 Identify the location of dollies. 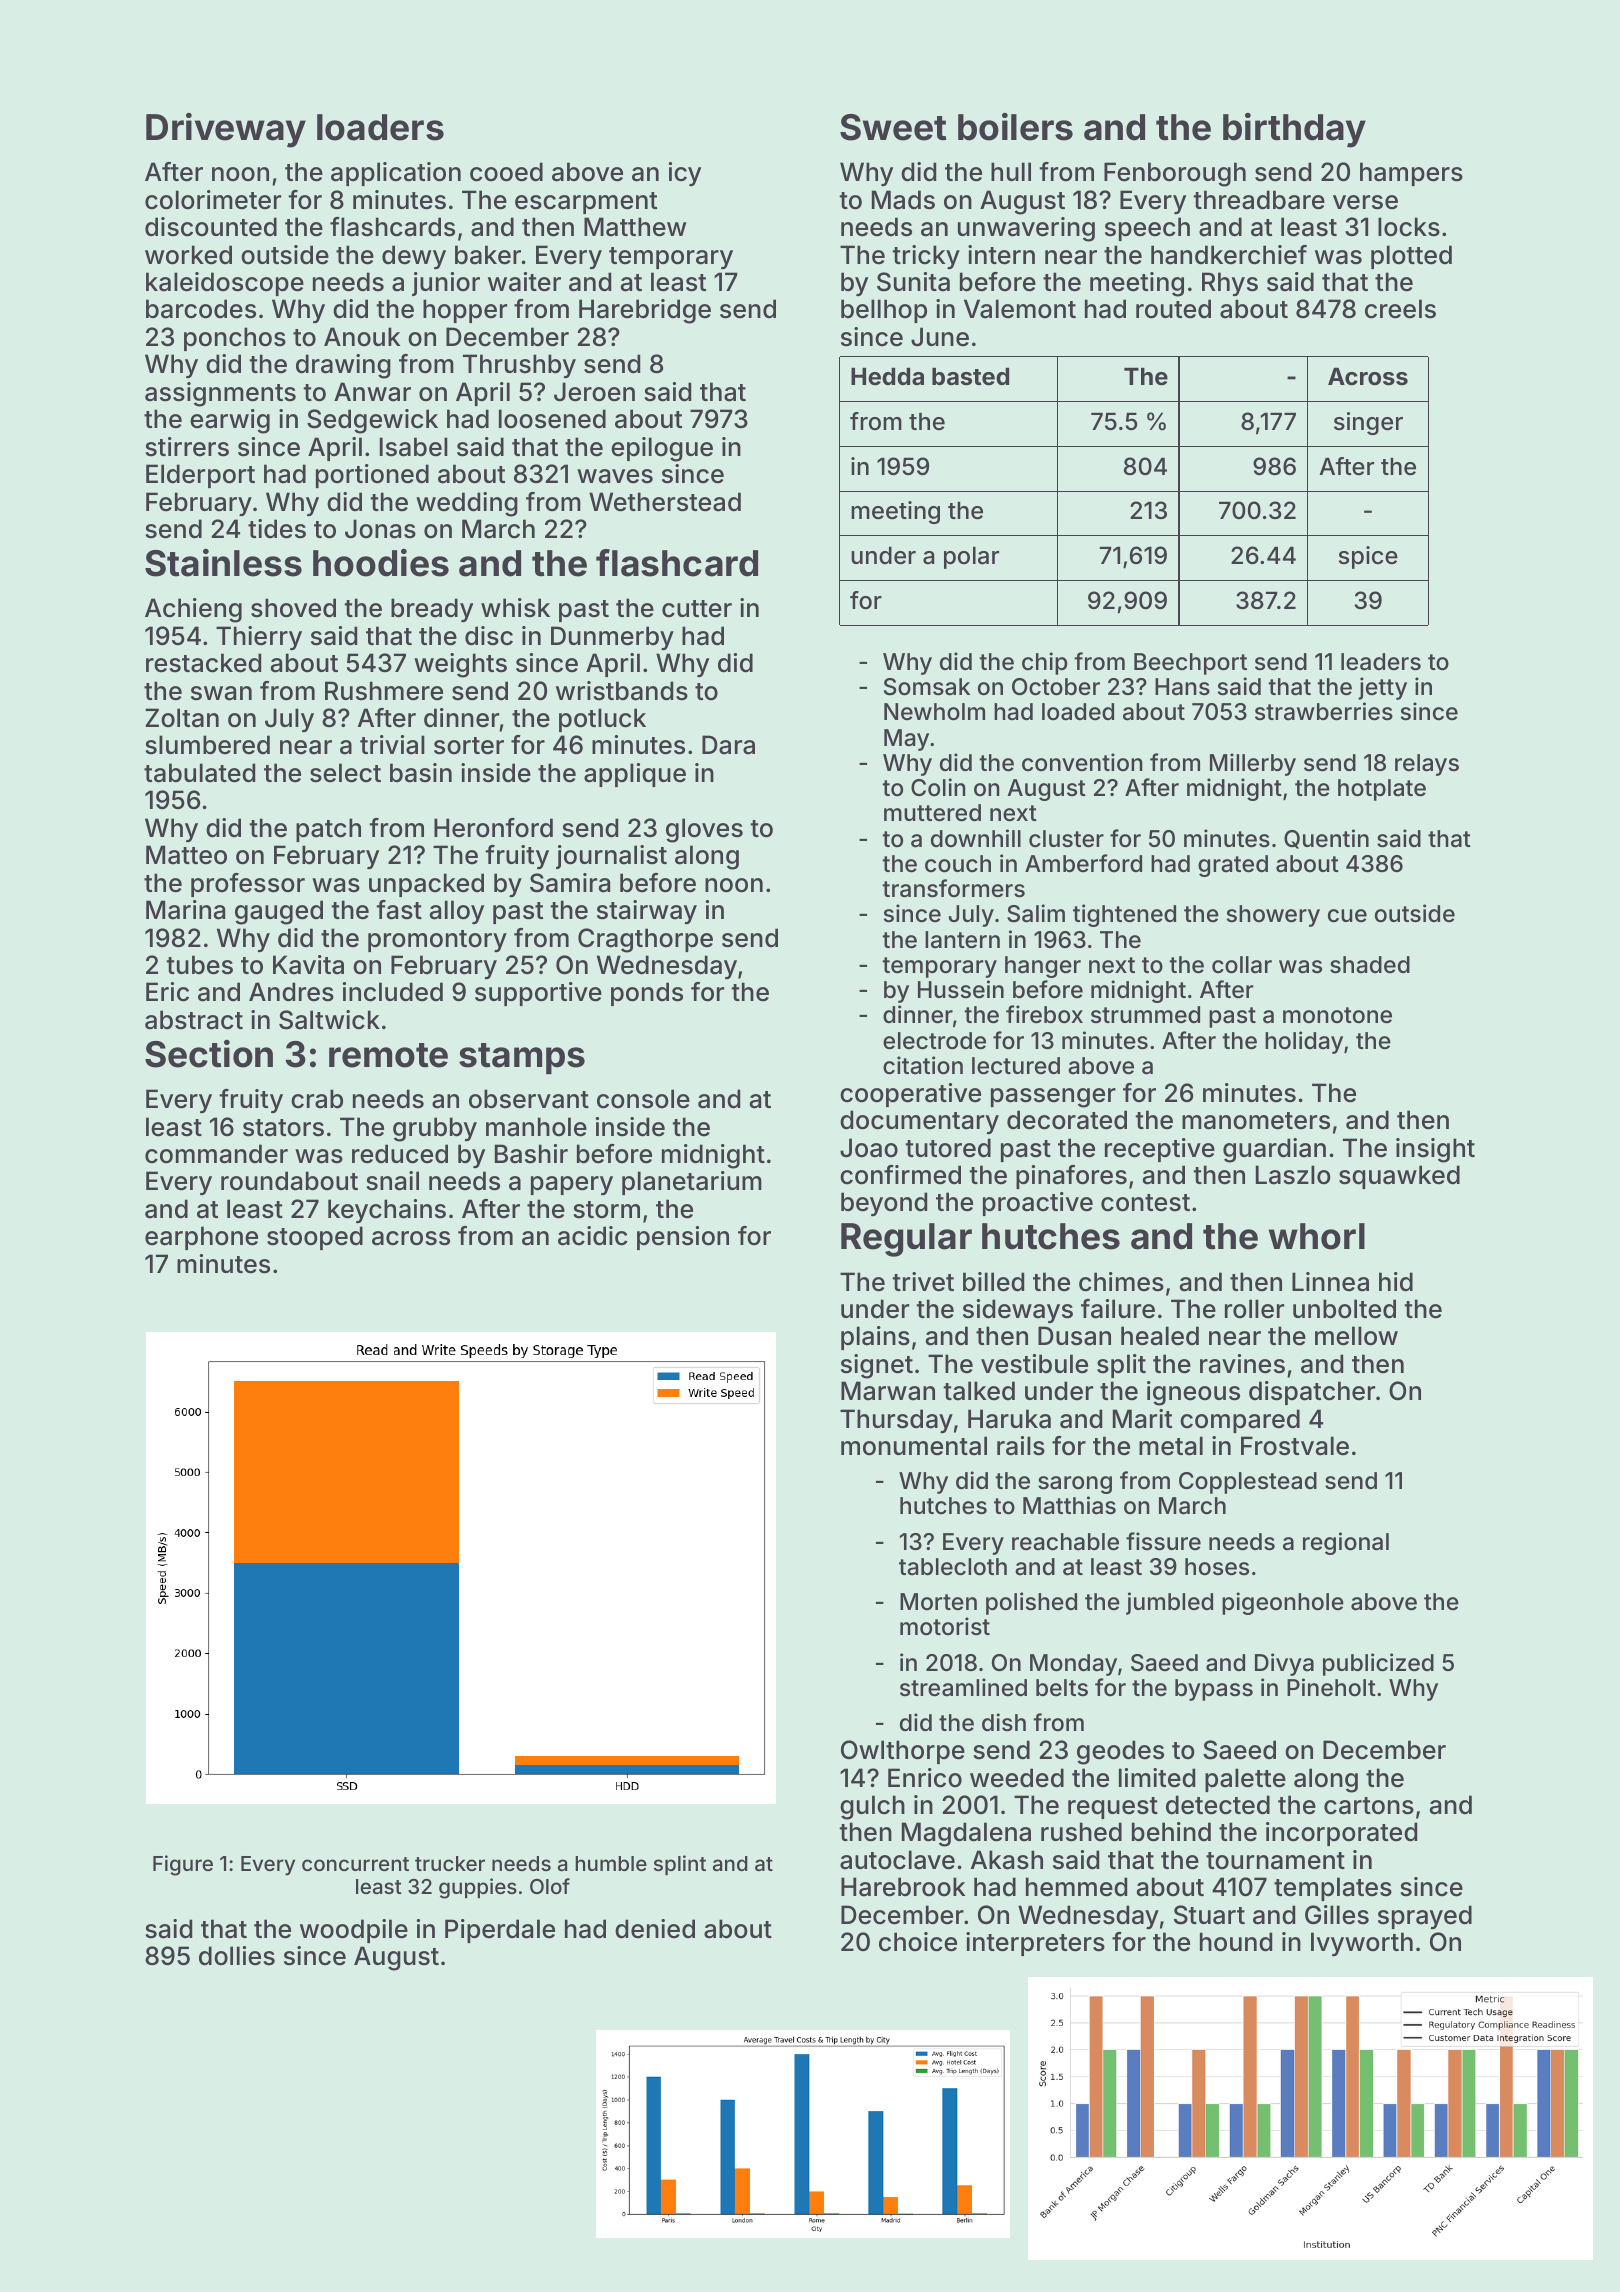
(237, 1956).
